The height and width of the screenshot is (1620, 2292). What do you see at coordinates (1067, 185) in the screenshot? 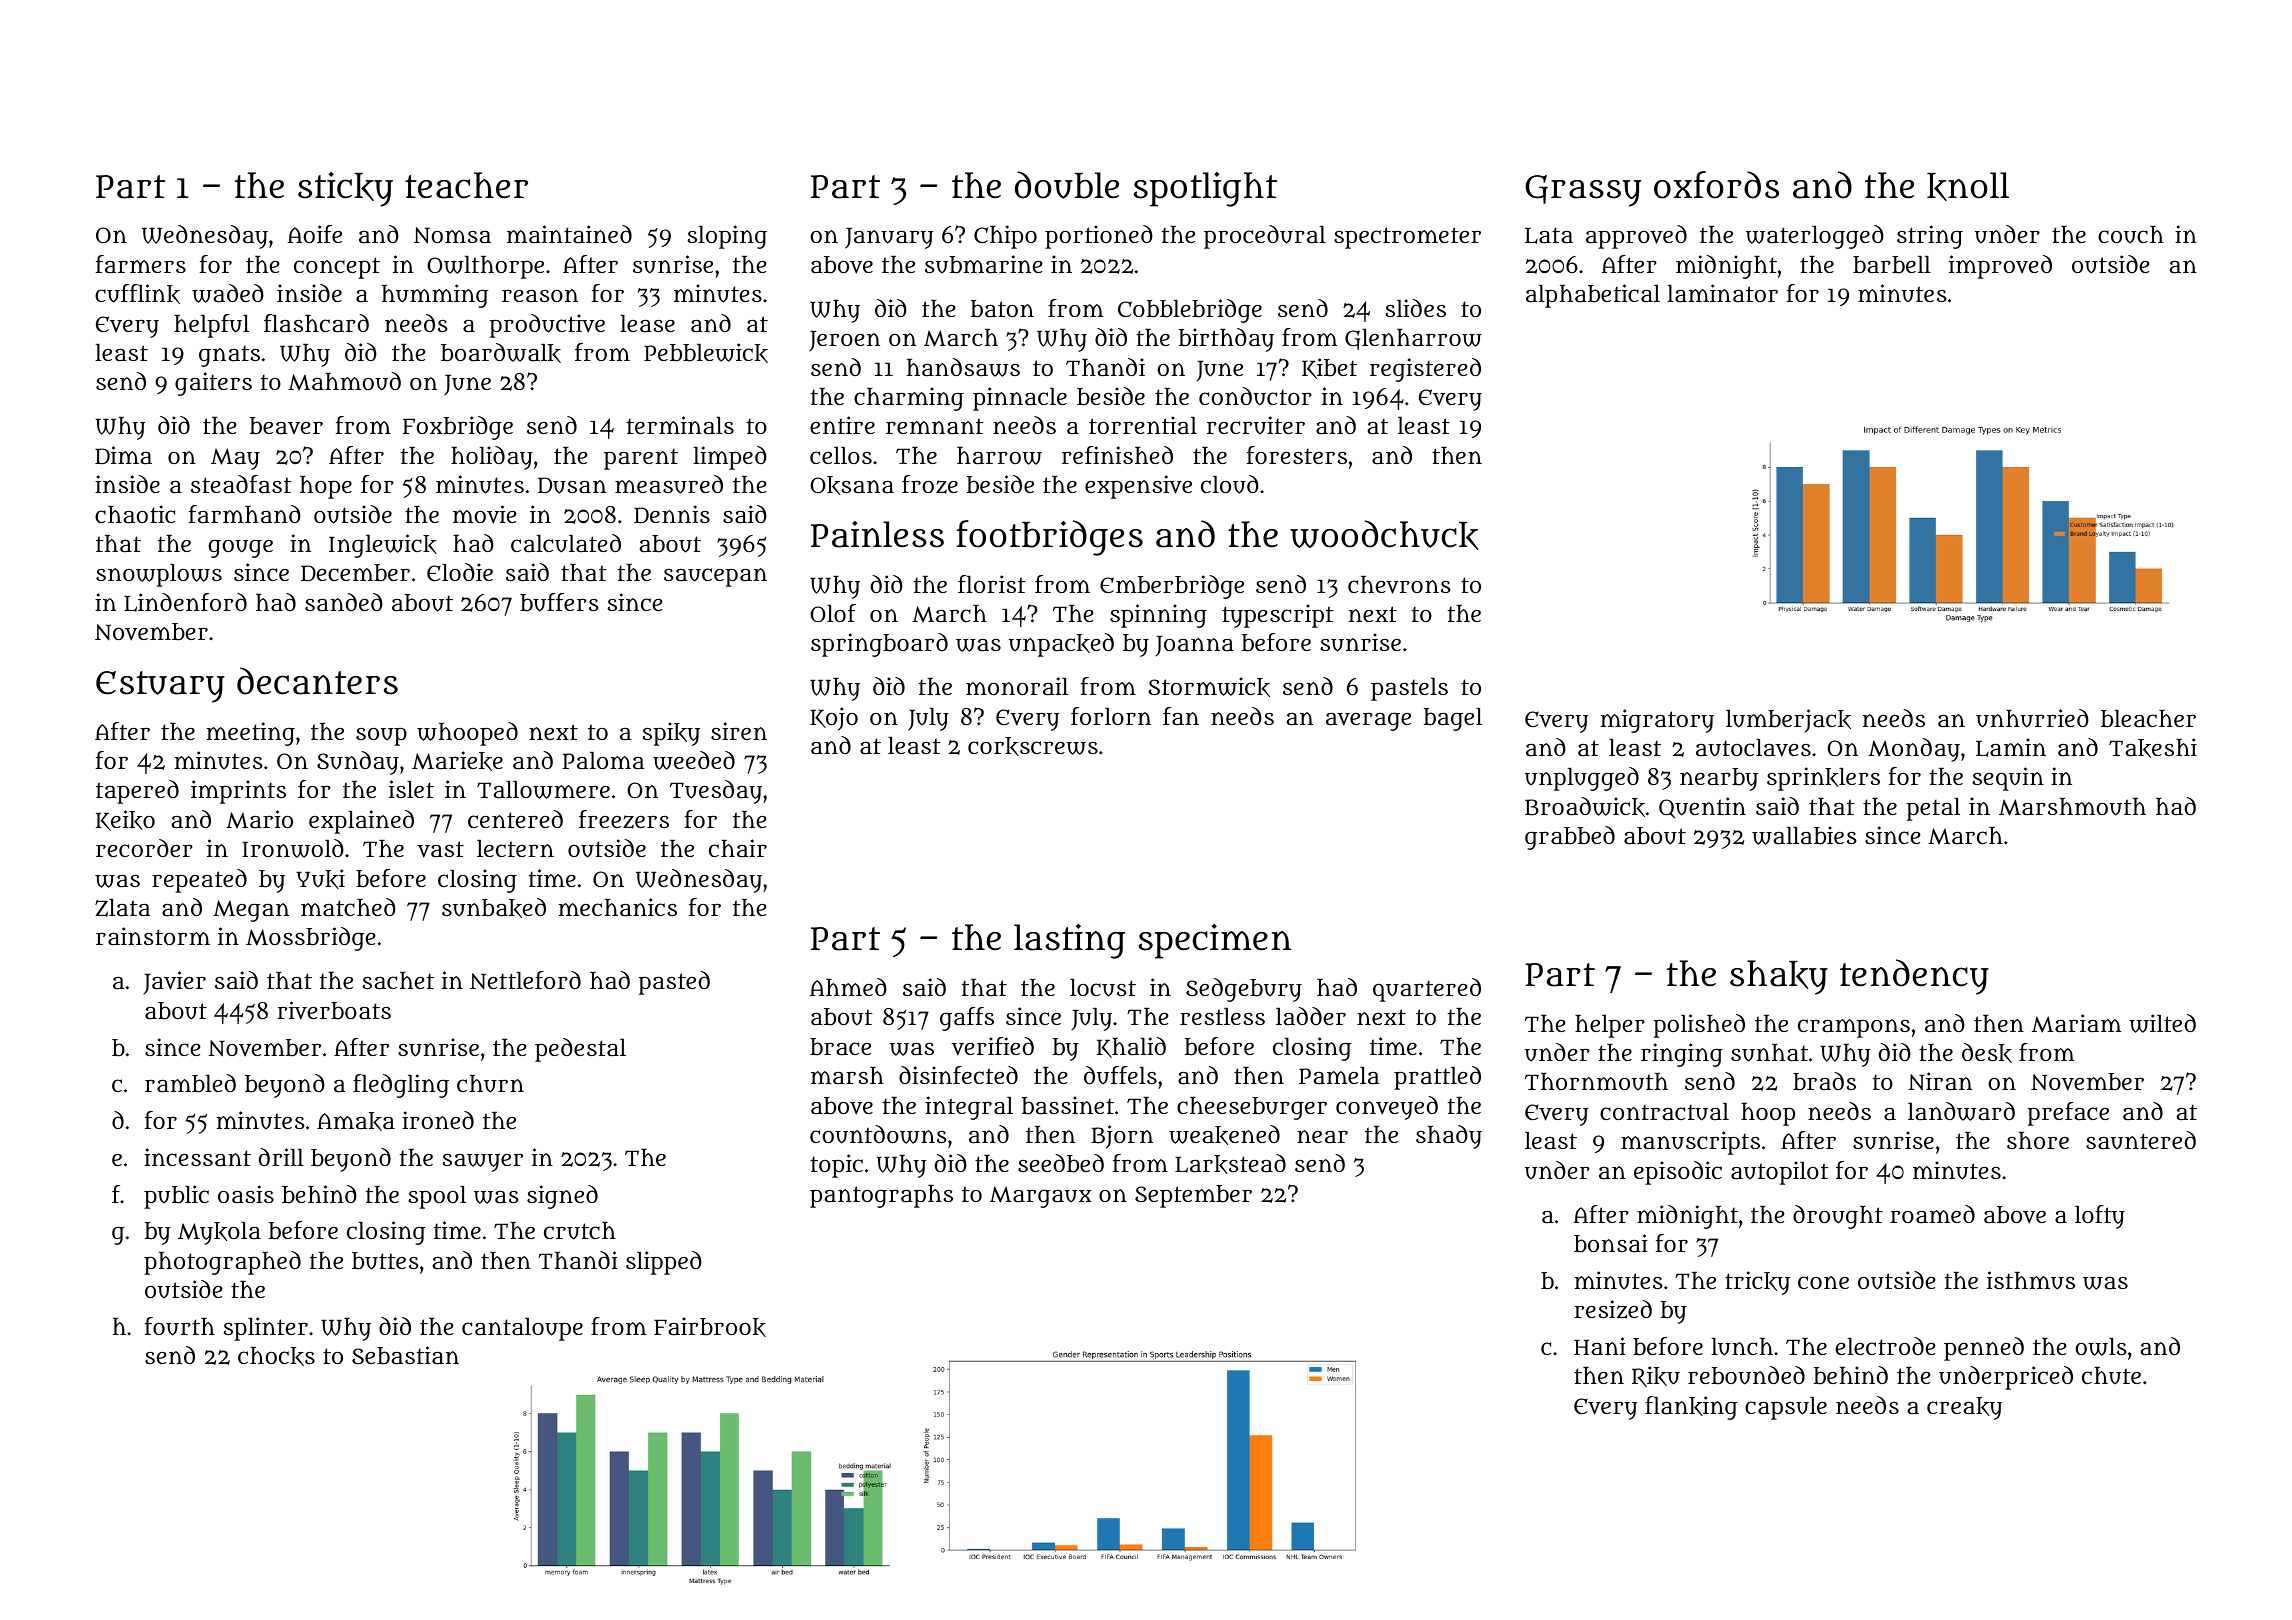
I see `double` at bounding box center [1067, 185].
